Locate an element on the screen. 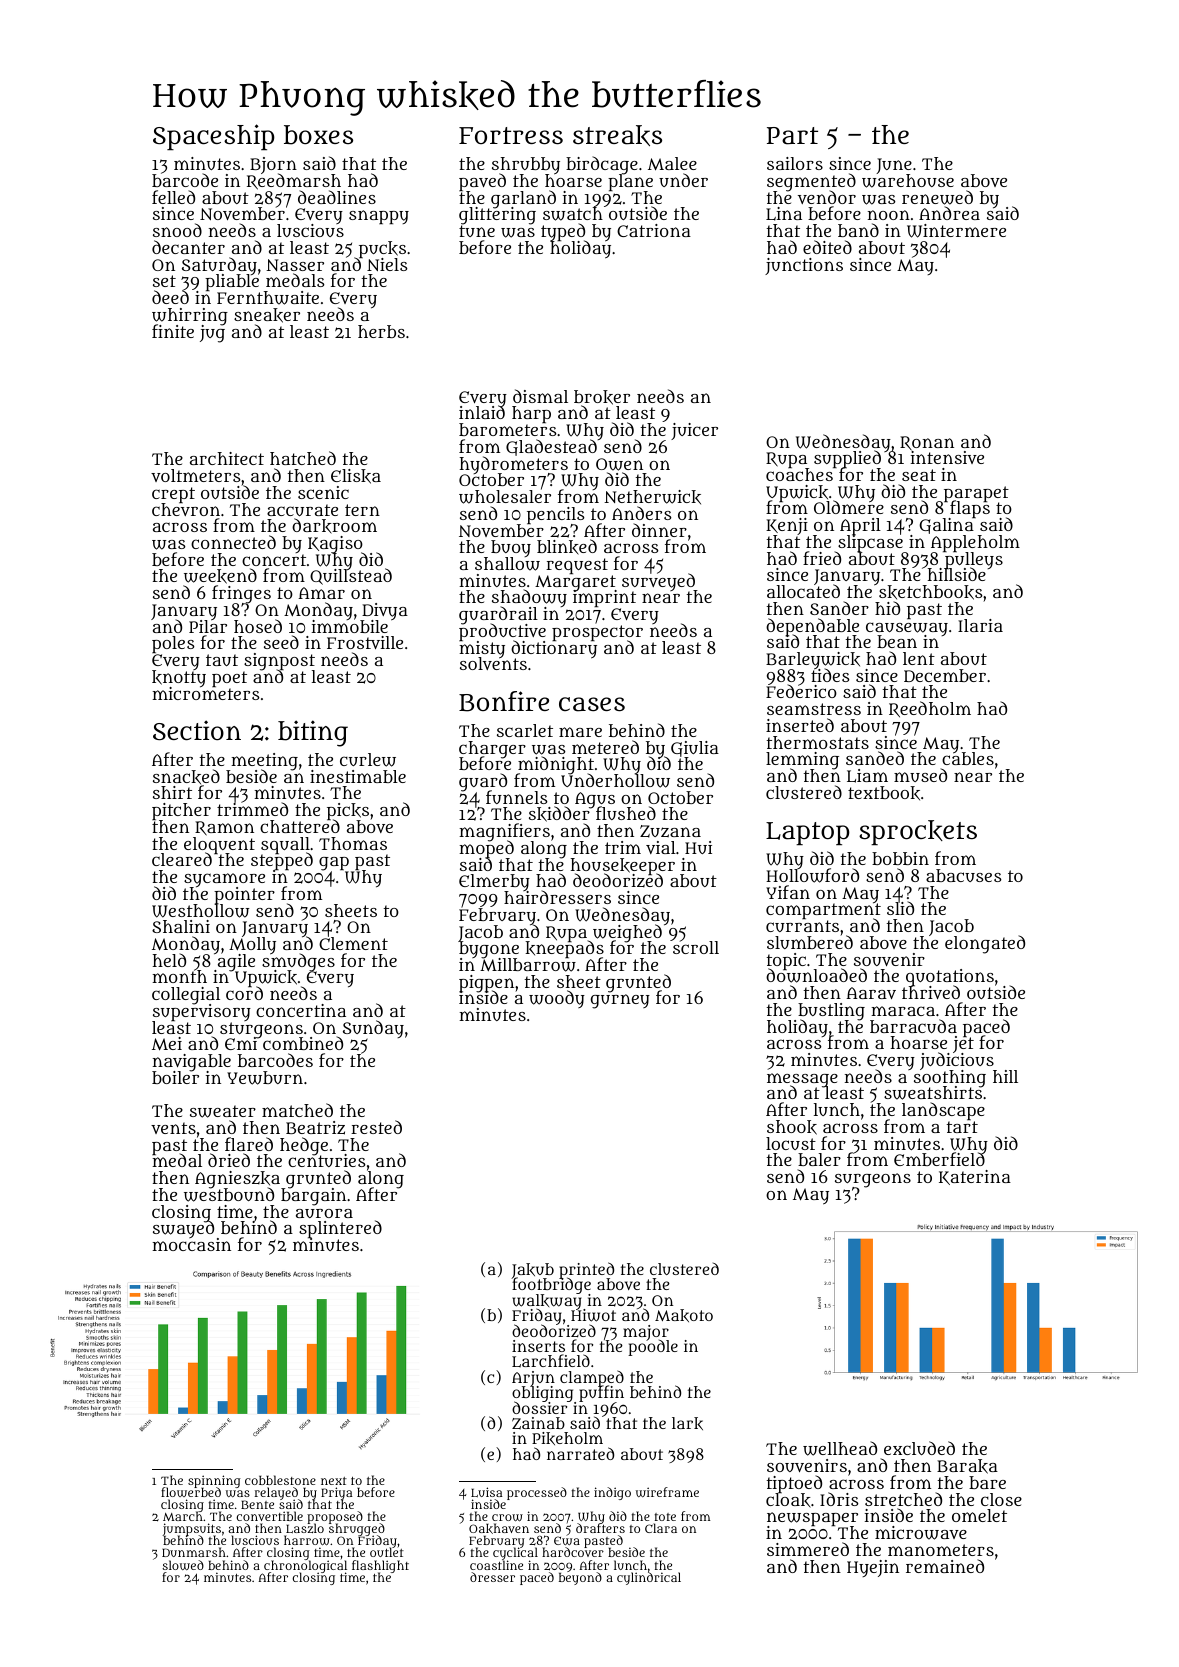  sailors is located at coordinates (795, 163).
